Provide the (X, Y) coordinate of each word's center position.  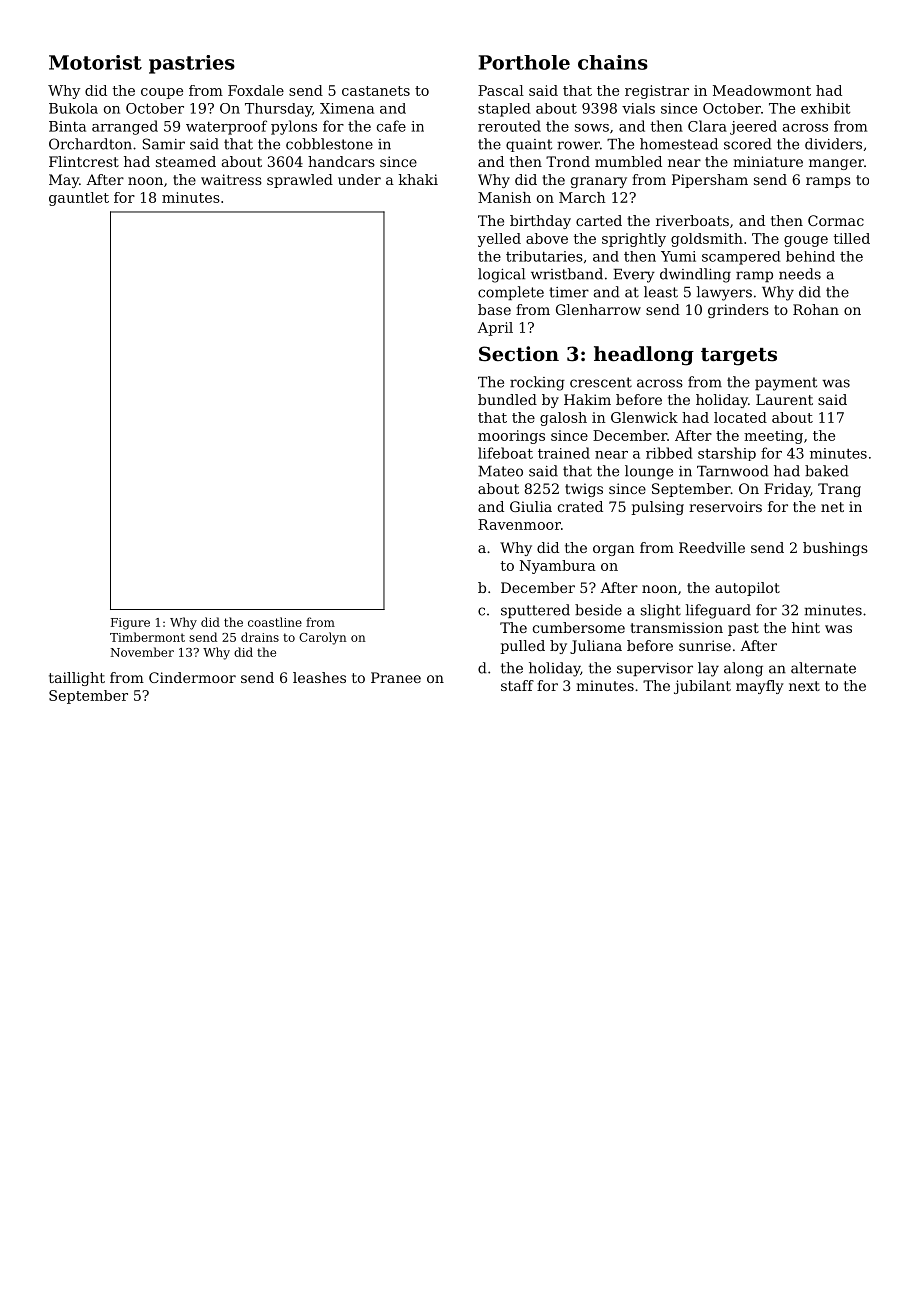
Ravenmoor (519, 524)
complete (511, 293)
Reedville (712, 547)
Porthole (524, 62)
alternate (823, 668)
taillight (77, 679)
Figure (130, 624)
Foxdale (256, 90)
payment (786, 384)
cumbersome (579, 627)
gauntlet (79, 199)
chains (613, 62)
